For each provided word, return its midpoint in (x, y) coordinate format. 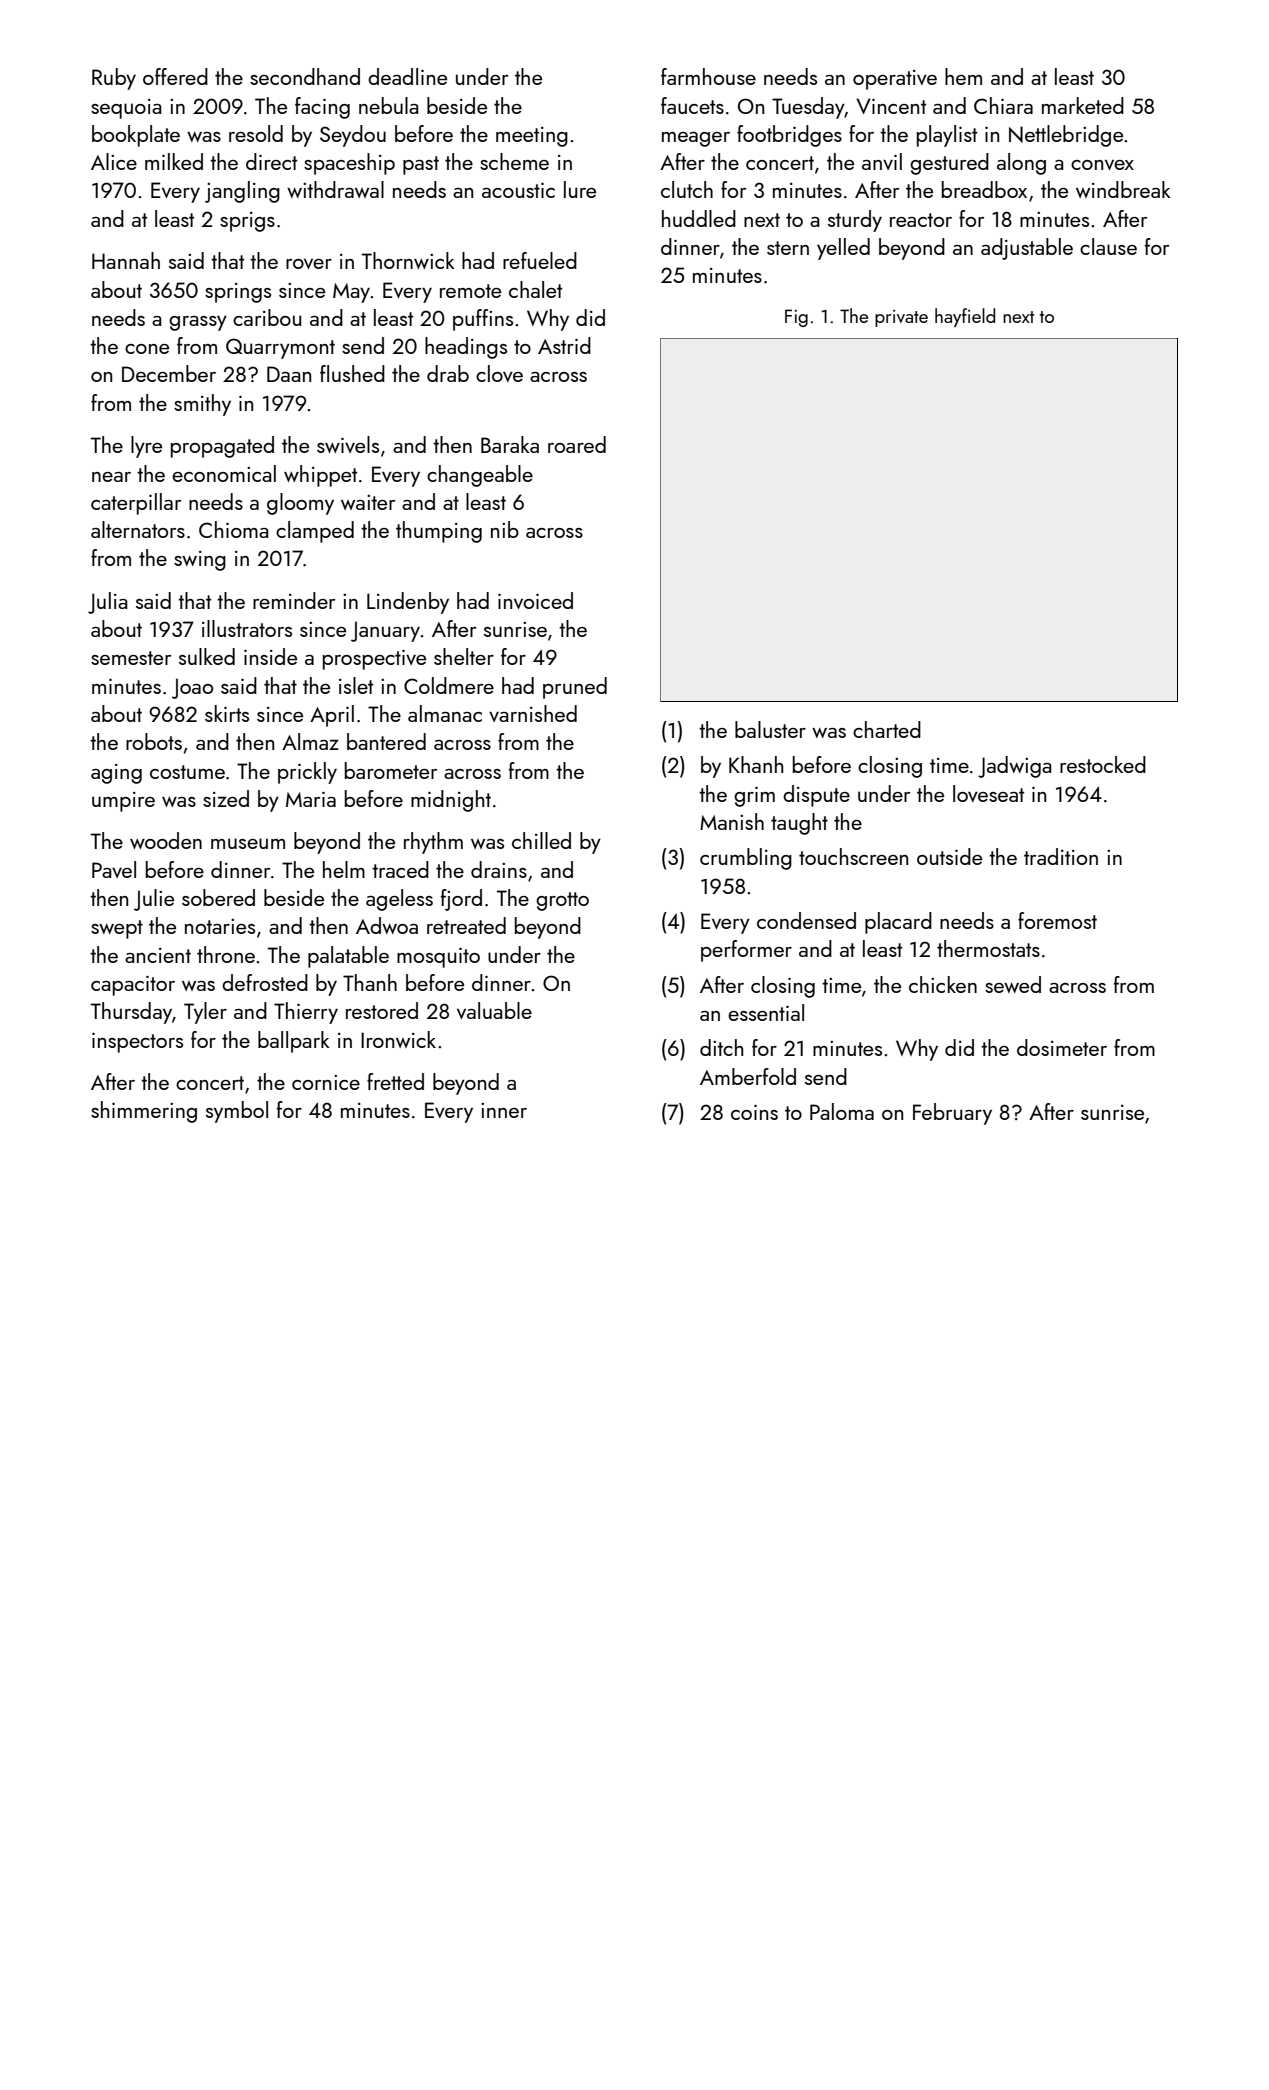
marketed (1083, 105)
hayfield (965, 317)
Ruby (114, 79)
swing (200, 561)
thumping (439, 532)
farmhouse (708, 76)
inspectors (137, 1043)
